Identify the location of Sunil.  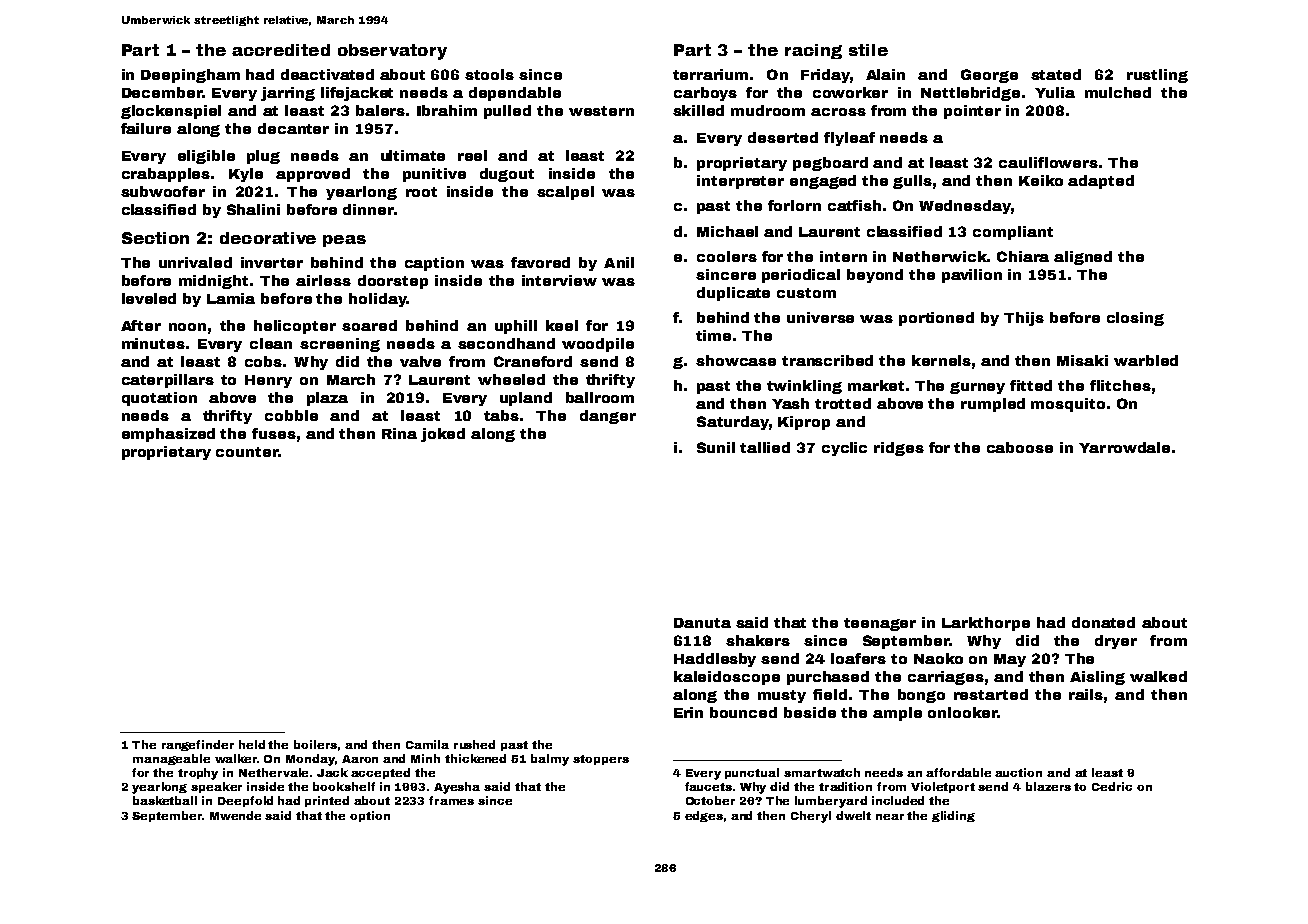
(716, 447).
